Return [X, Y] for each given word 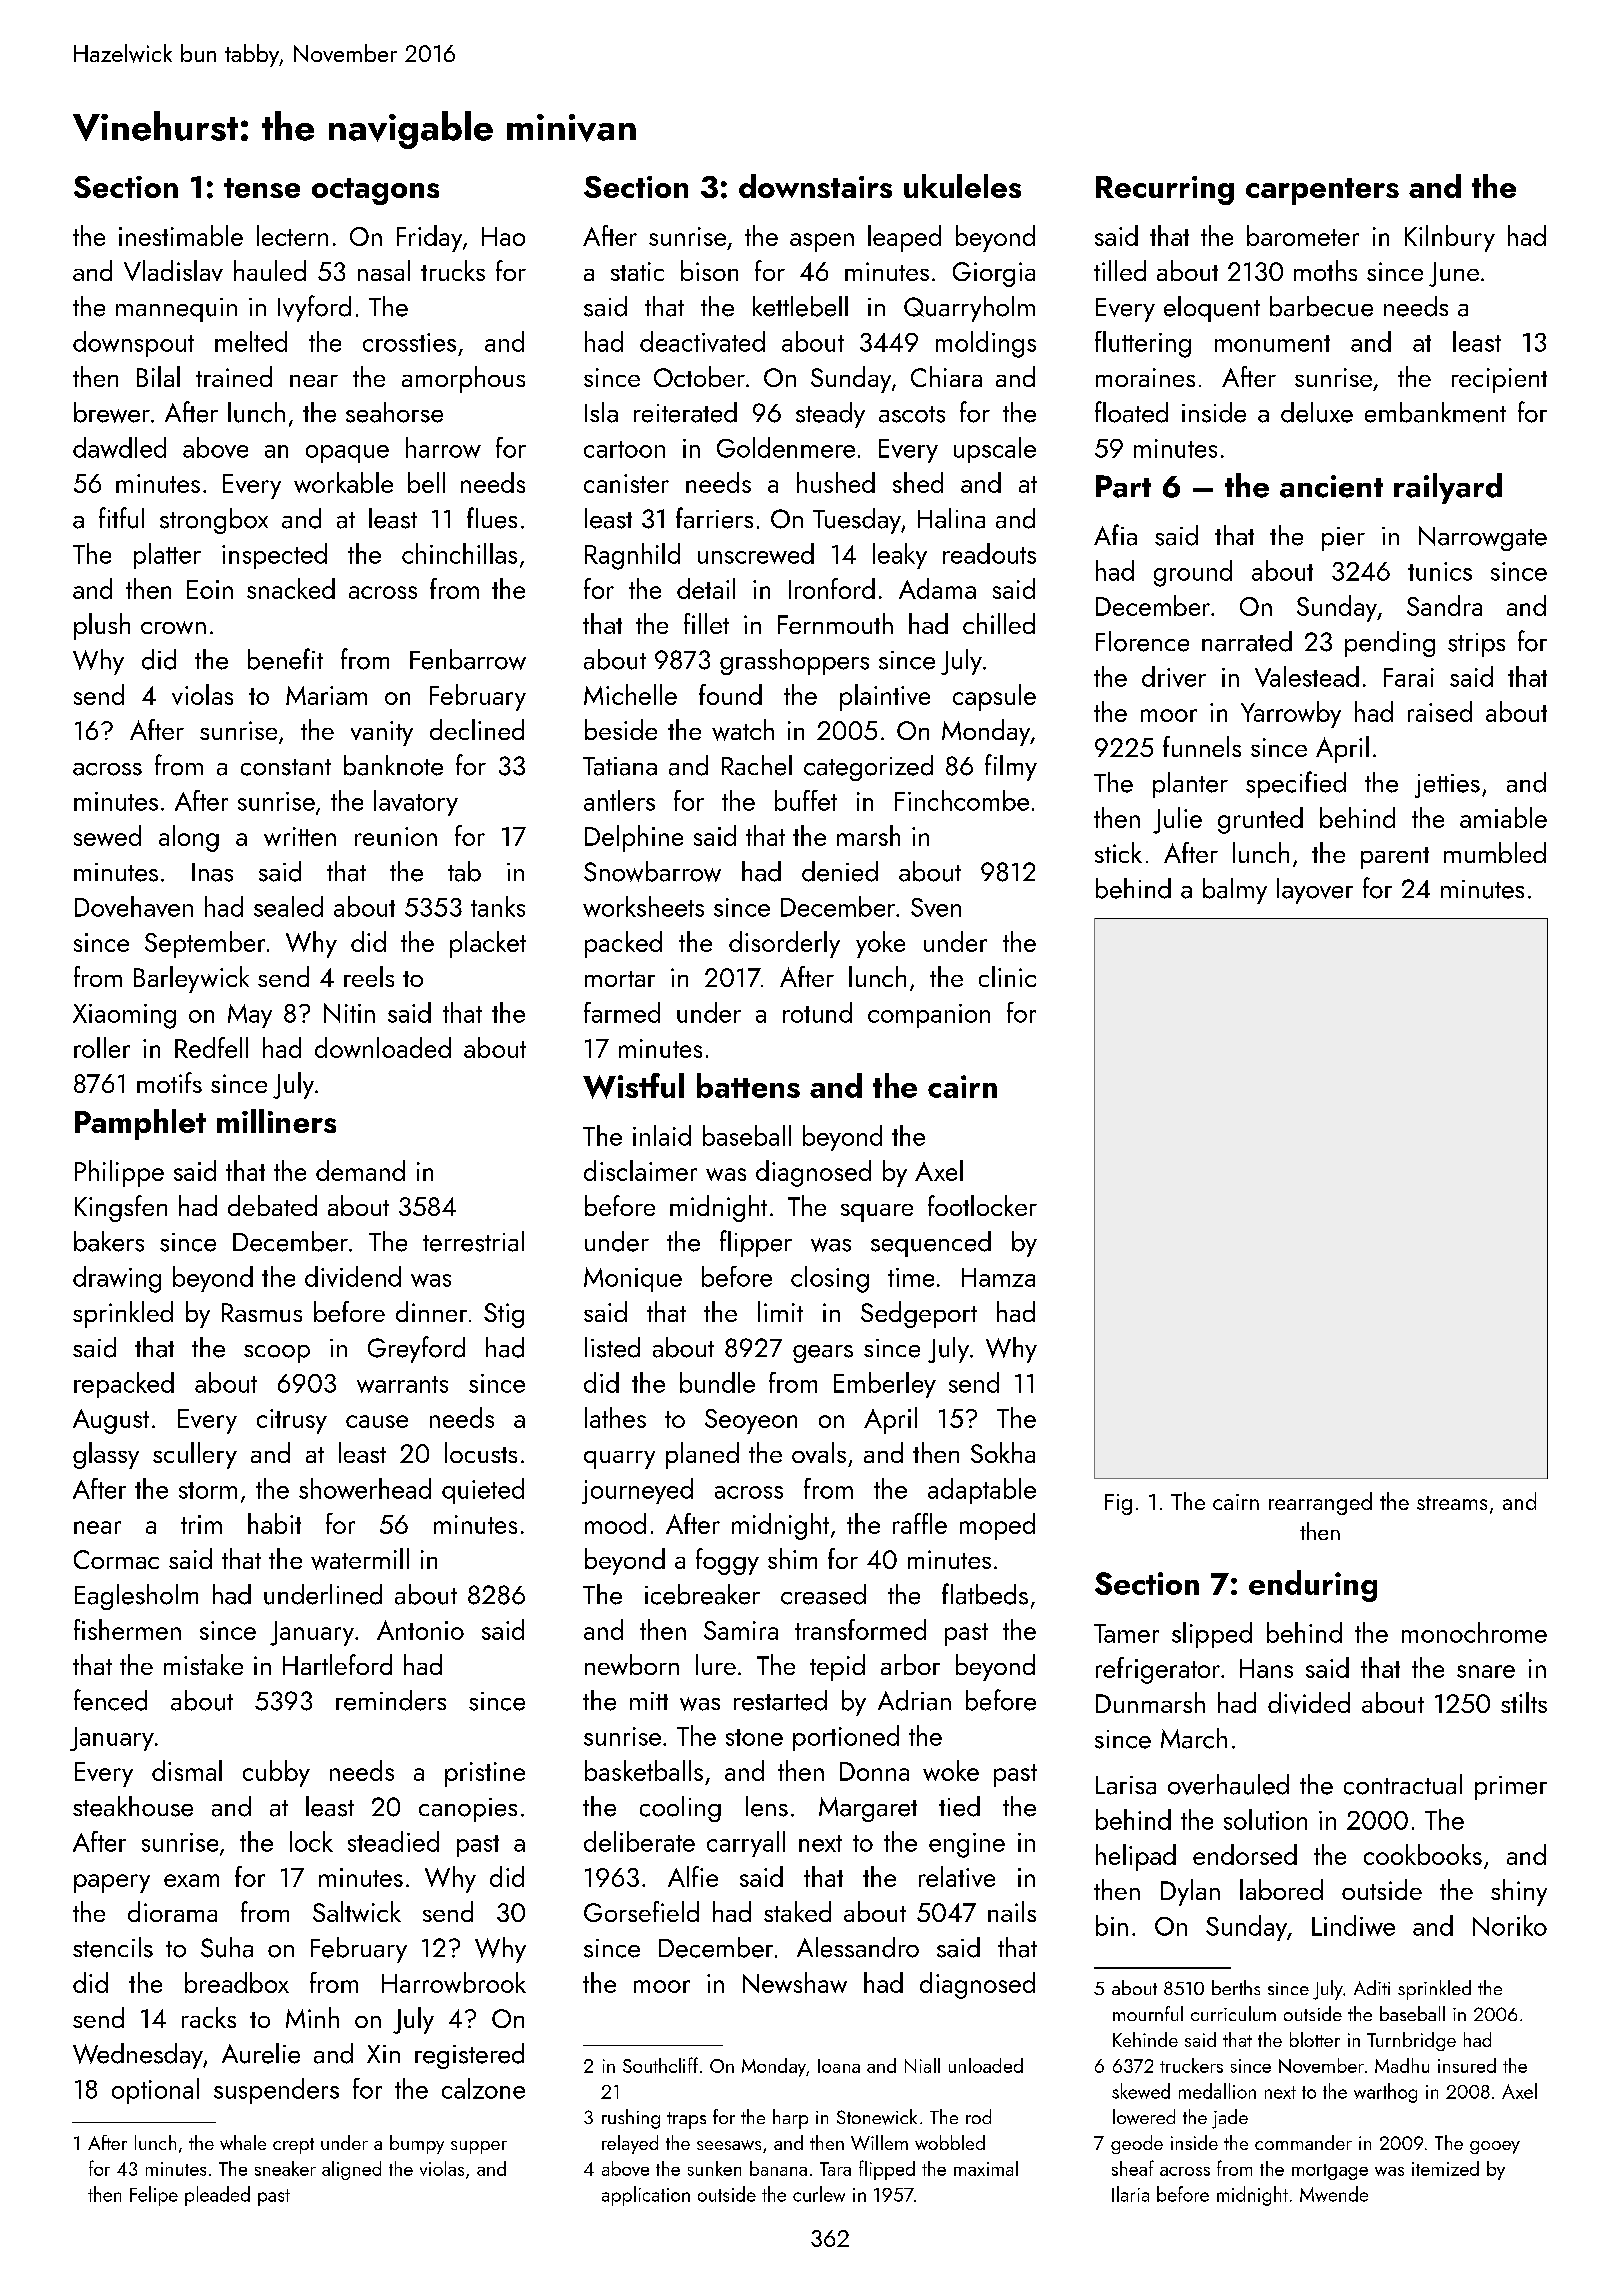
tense [262, 188]
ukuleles [962, 186]
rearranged [1320, 1503]
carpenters [1322, 191]
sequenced [931, 1244]
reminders [391, 1700]
